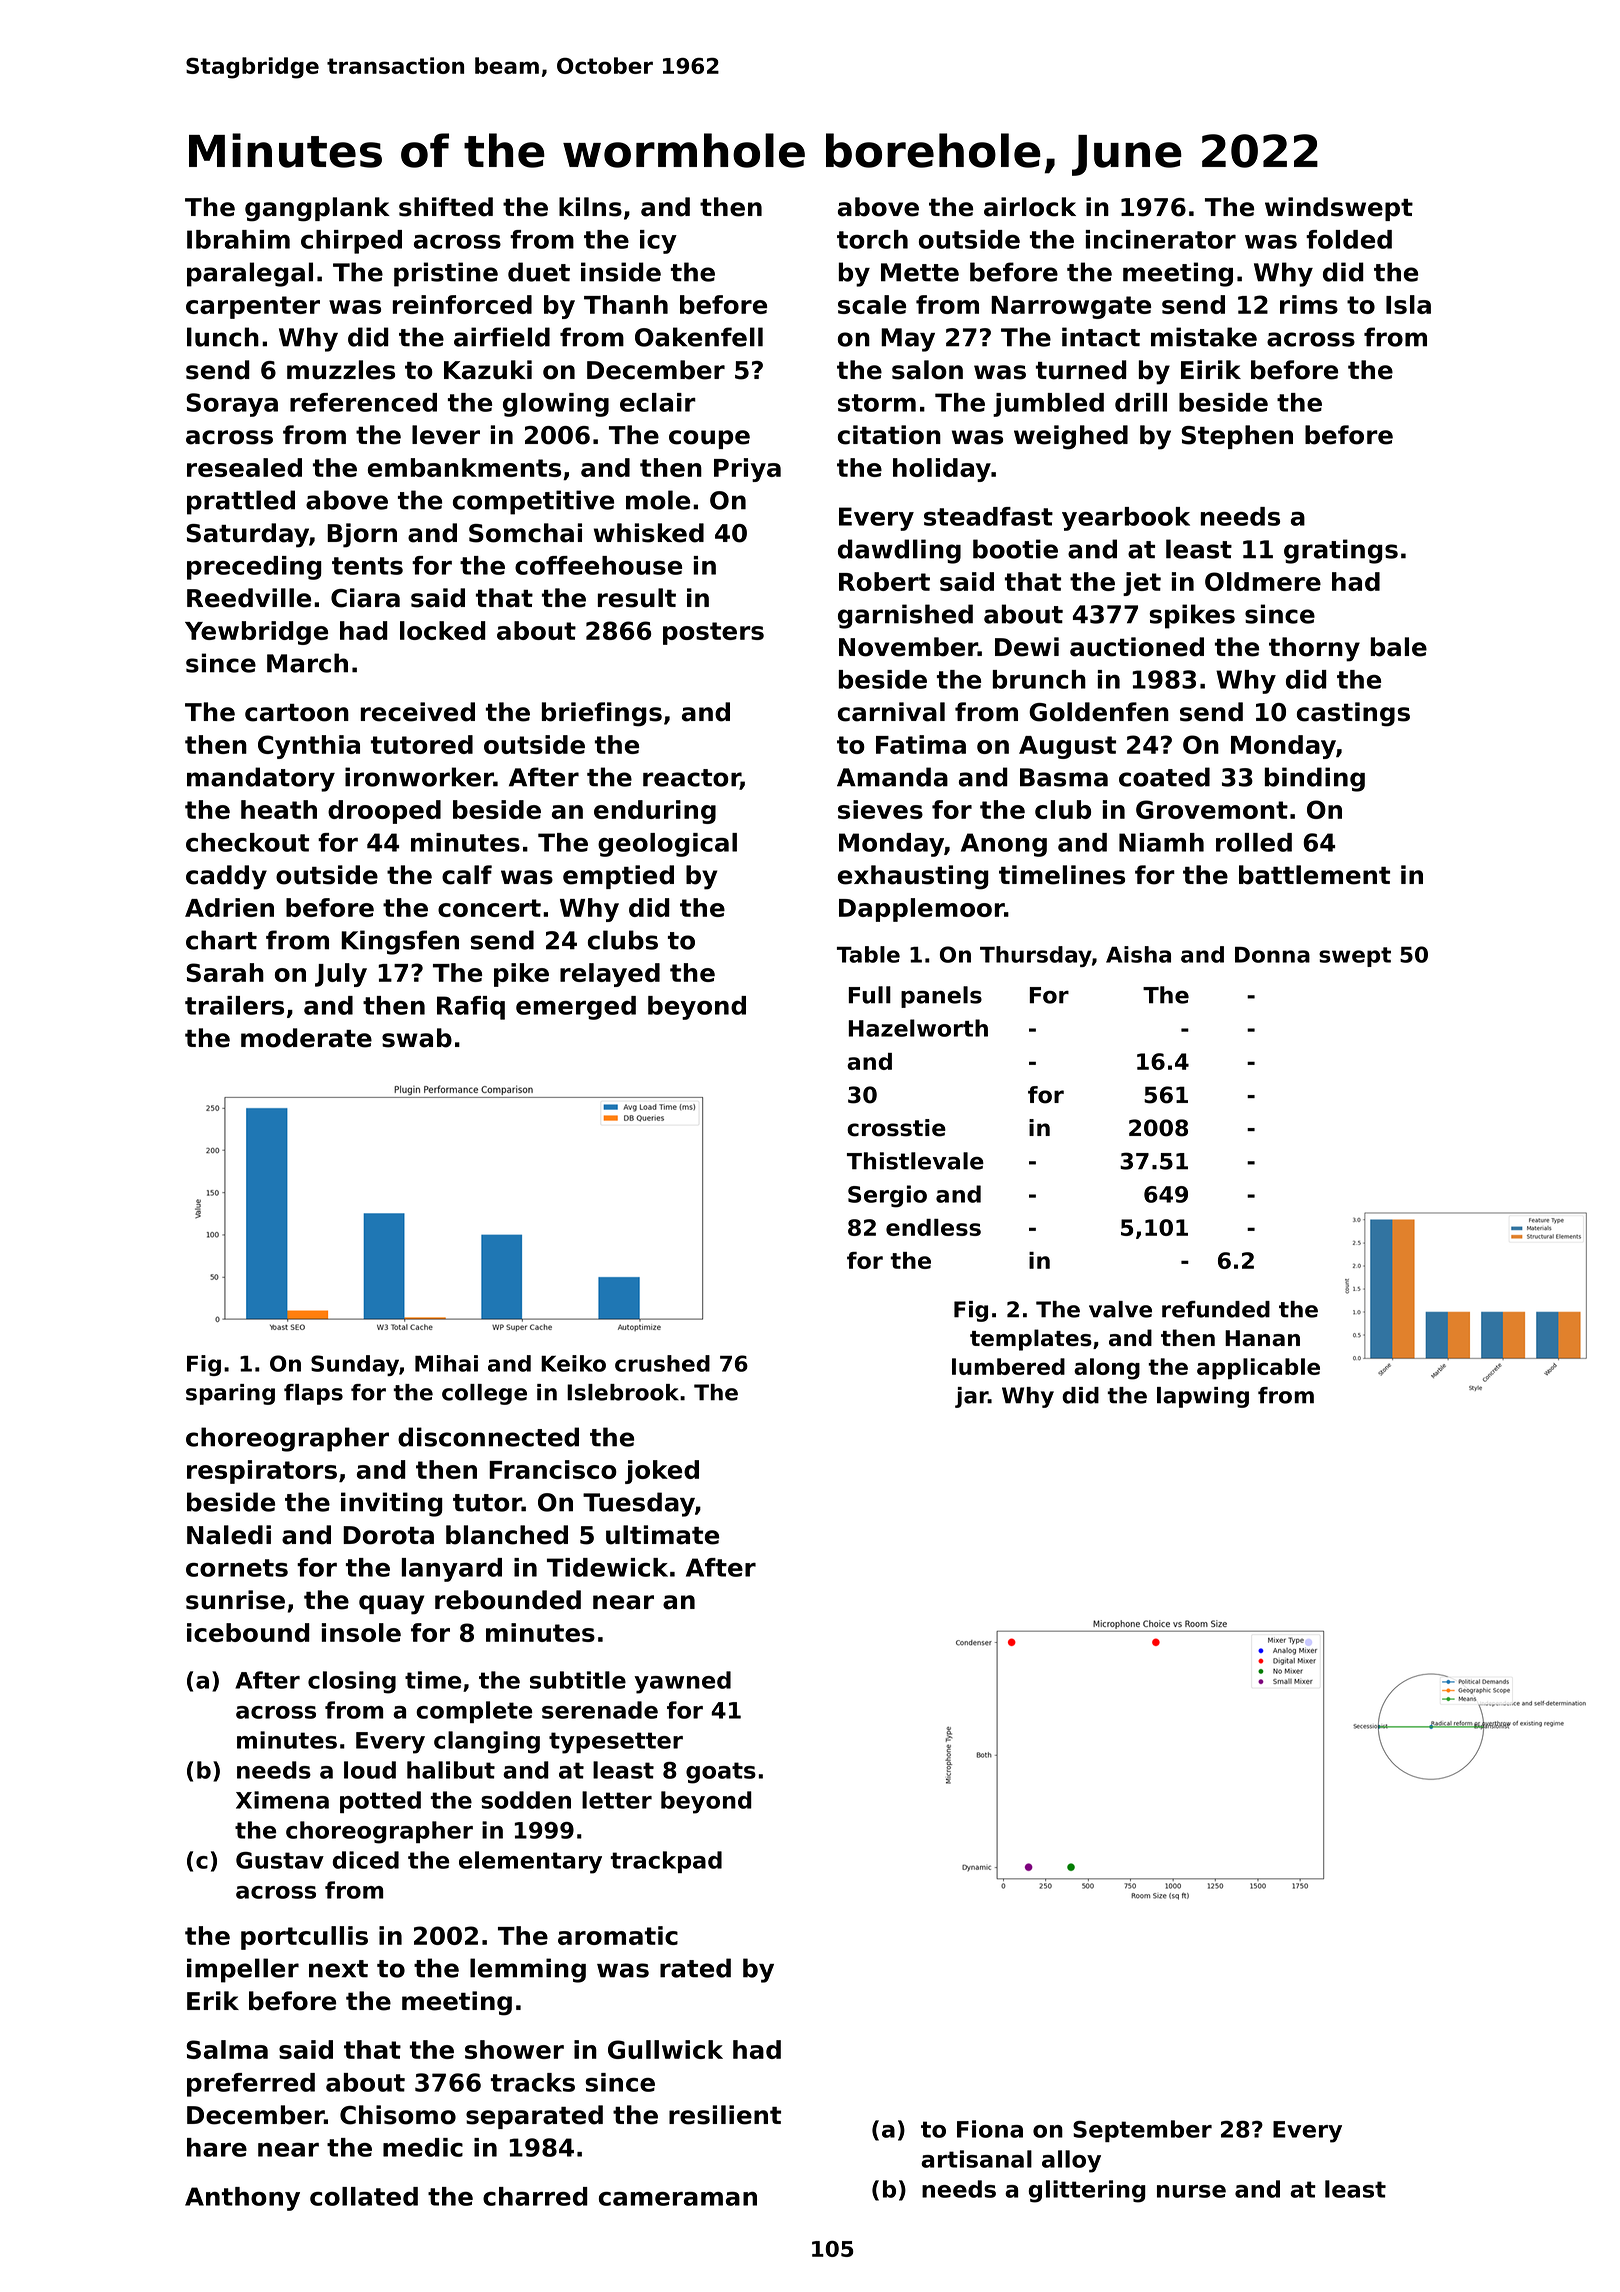 The image size is (1620, 2292). What do you see at coordinates (1191, 2191) in the screenshot?
I see `nurse` at bounding box center [1191, 2191].
